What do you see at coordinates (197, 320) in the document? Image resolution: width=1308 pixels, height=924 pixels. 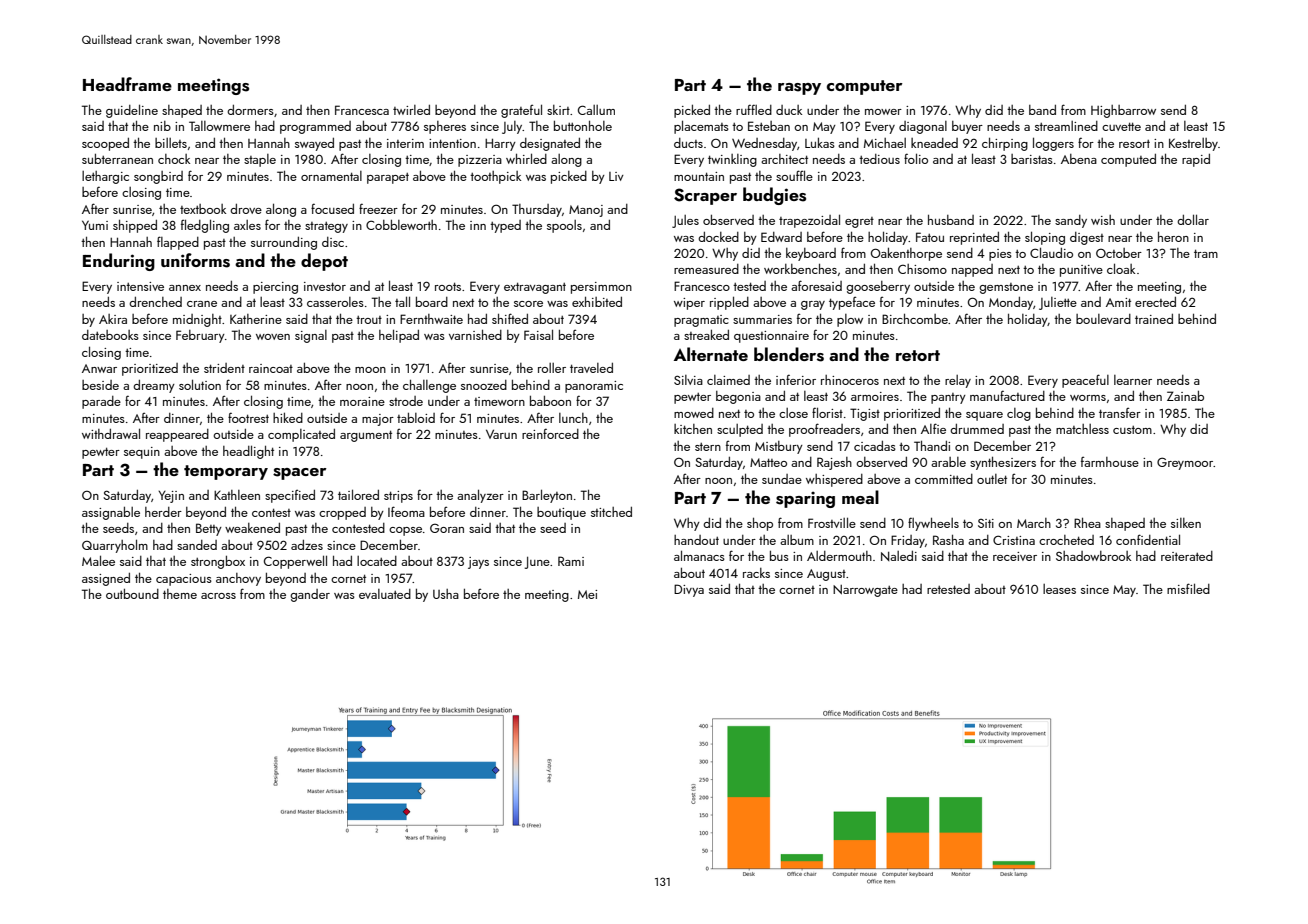 I see `midnight` at bounding box center [197, 320].
